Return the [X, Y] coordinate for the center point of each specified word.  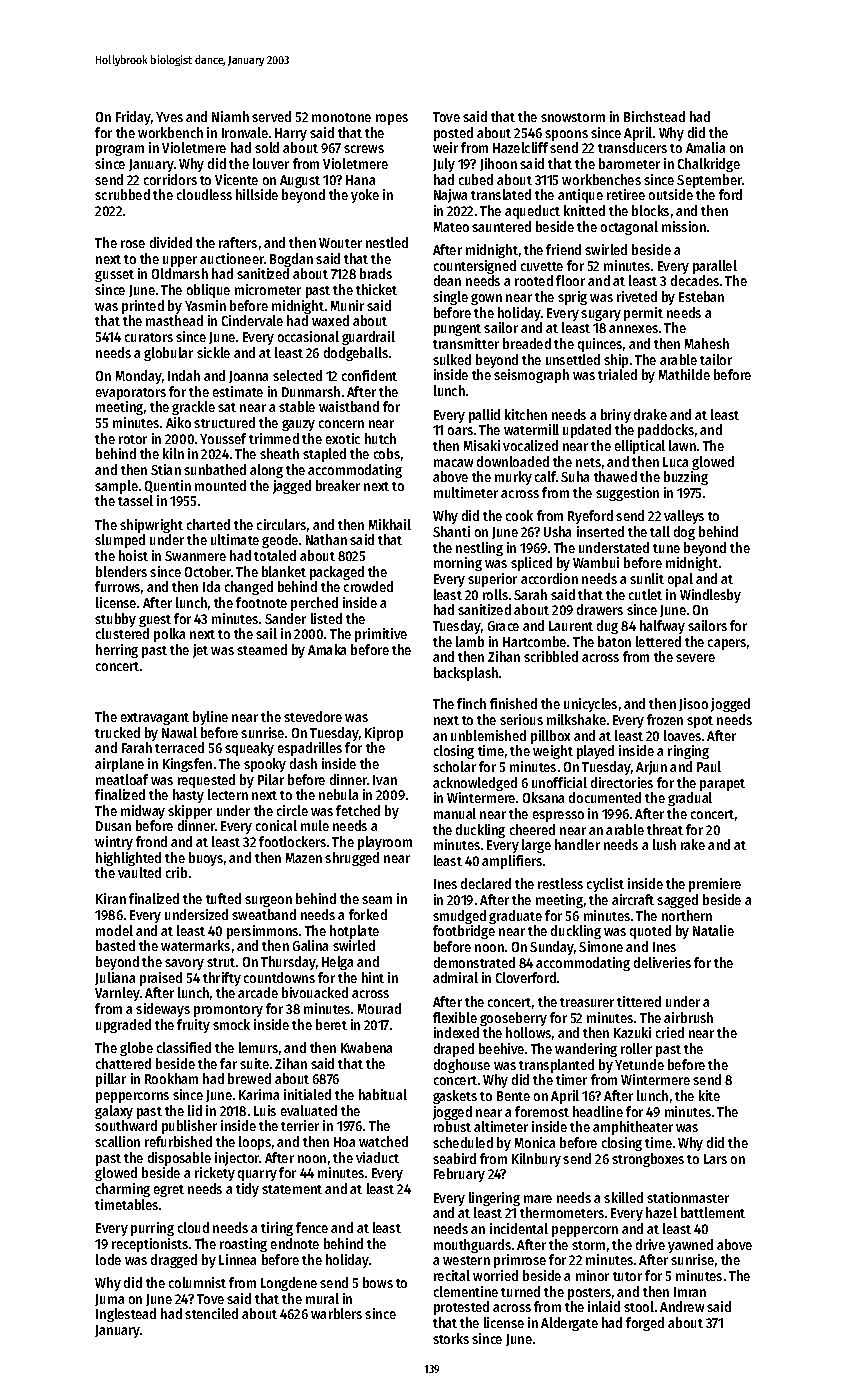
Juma [109, 1300]
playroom [385, 843]
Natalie [713, 930]
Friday [133, 118]
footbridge [464, 932]
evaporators [131, 394]
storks [451, 1338]
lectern [228, 794]
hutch [380, 438]
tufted [223, 898]
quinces [600, 345]
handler [577, 844]
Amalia [705, 147]
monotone [341, 117]
